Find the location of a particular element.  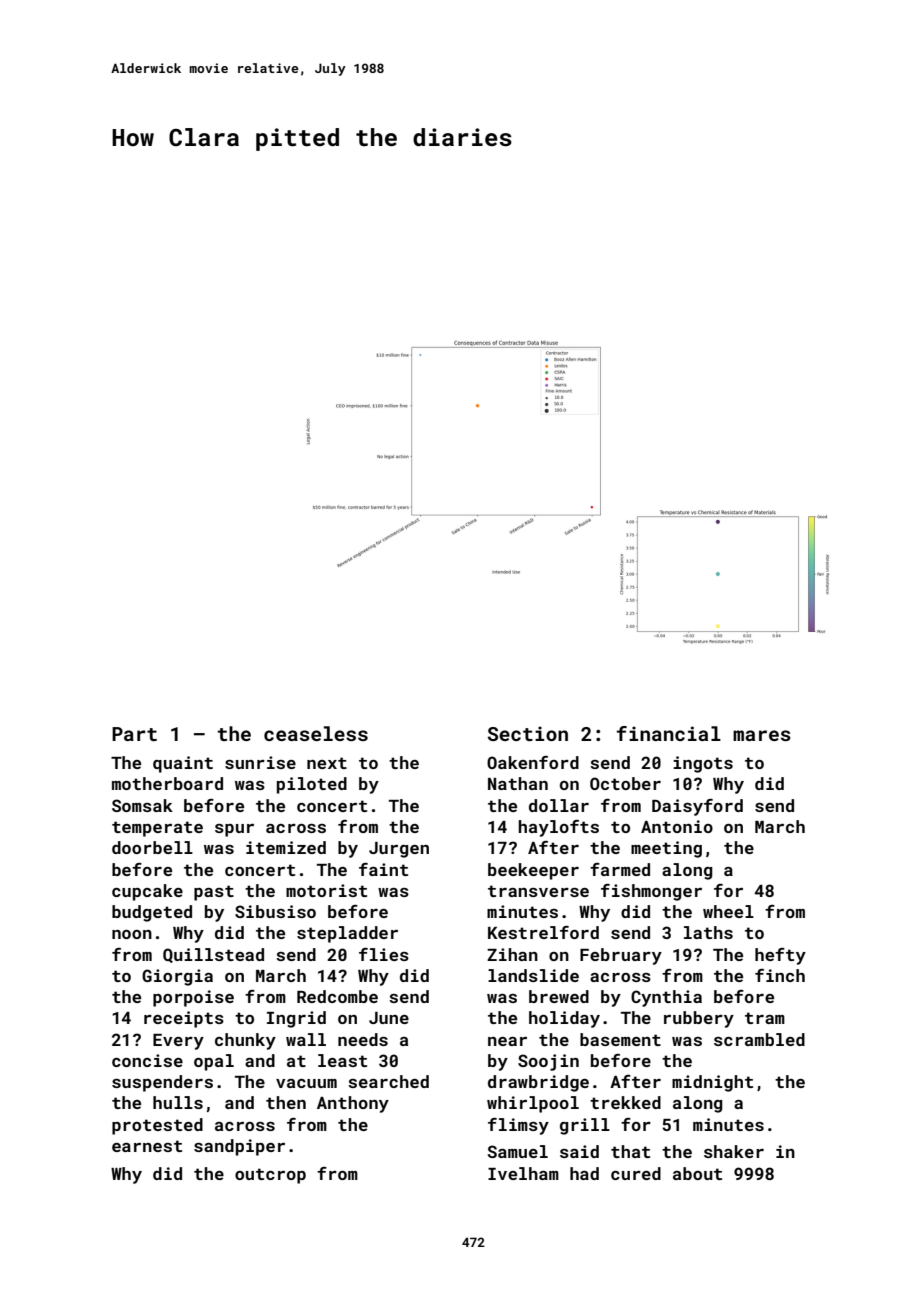

rubbery is located at coordinates (699, 1019).
